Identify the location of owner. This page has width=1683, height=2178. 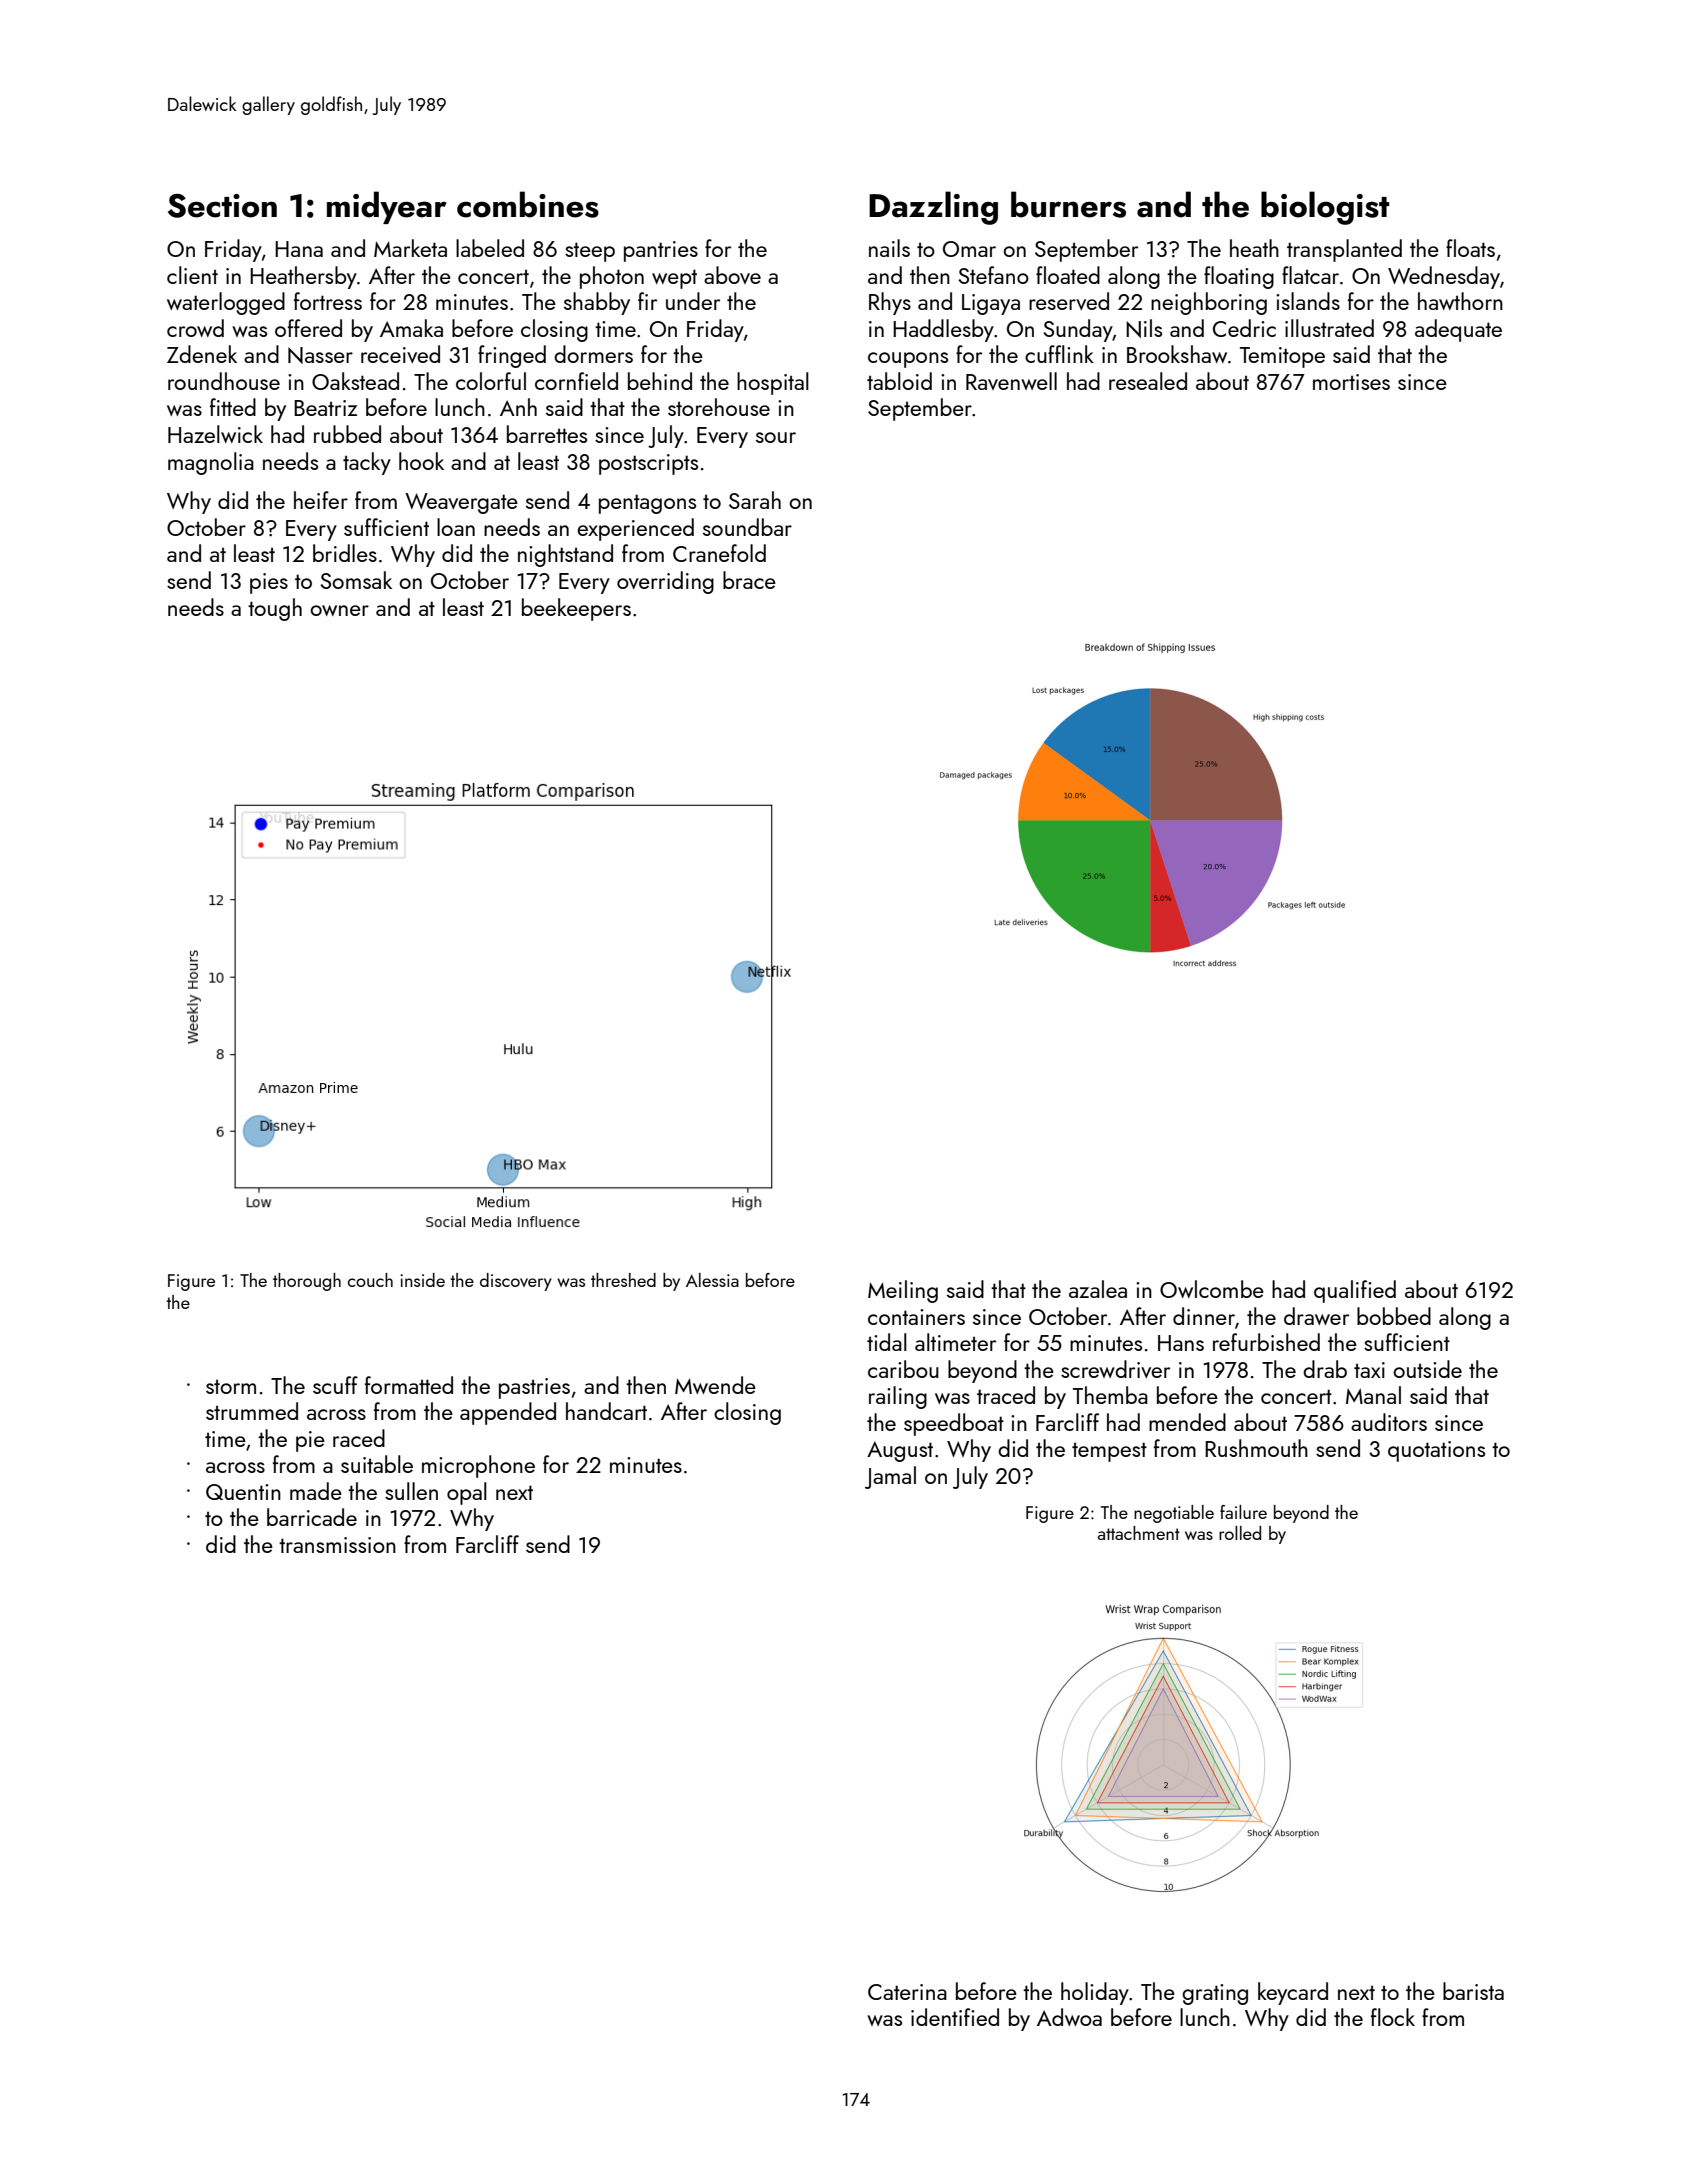
(339, 610).
